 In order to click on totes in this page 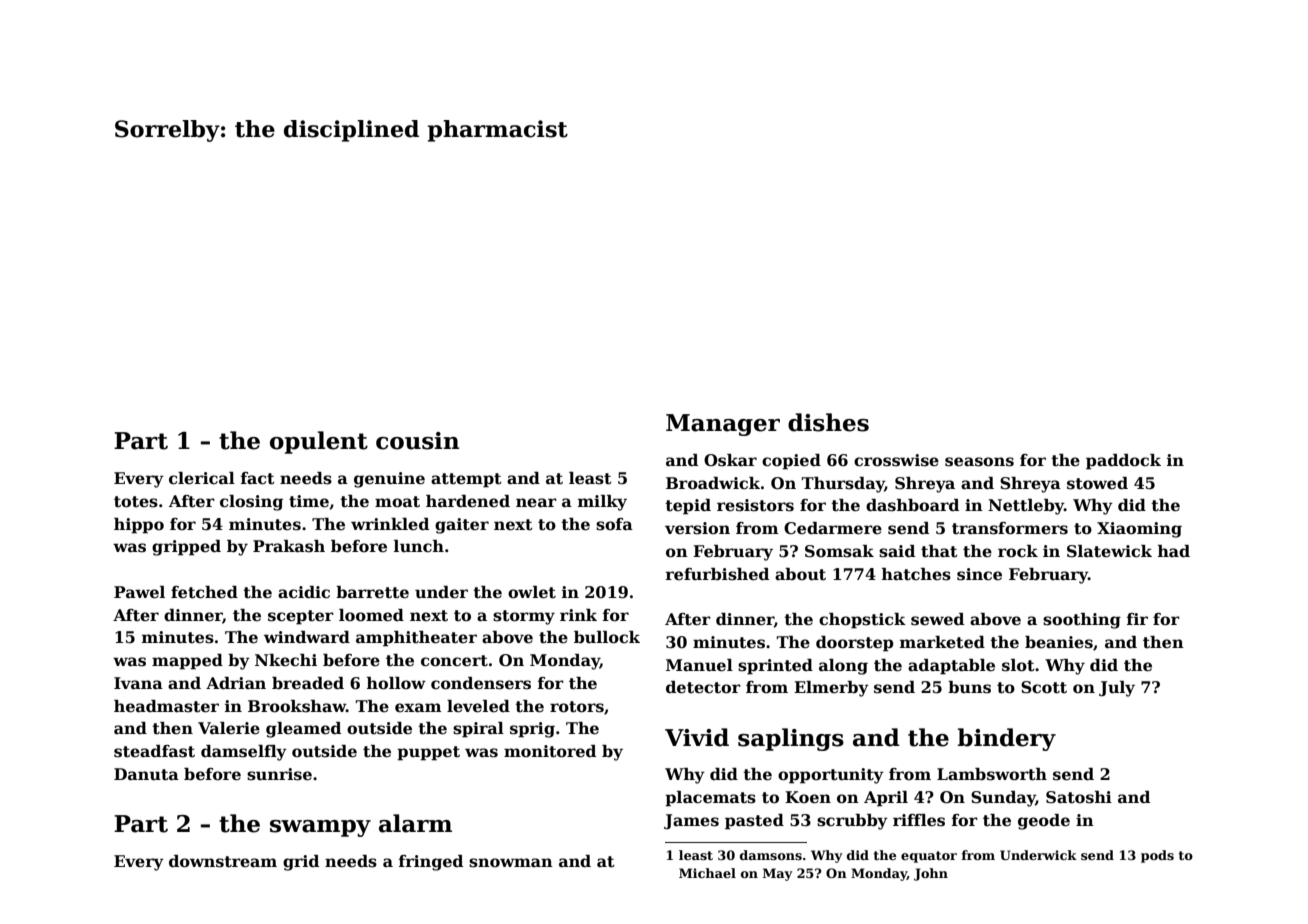, I will do `click(136, 502)`.
